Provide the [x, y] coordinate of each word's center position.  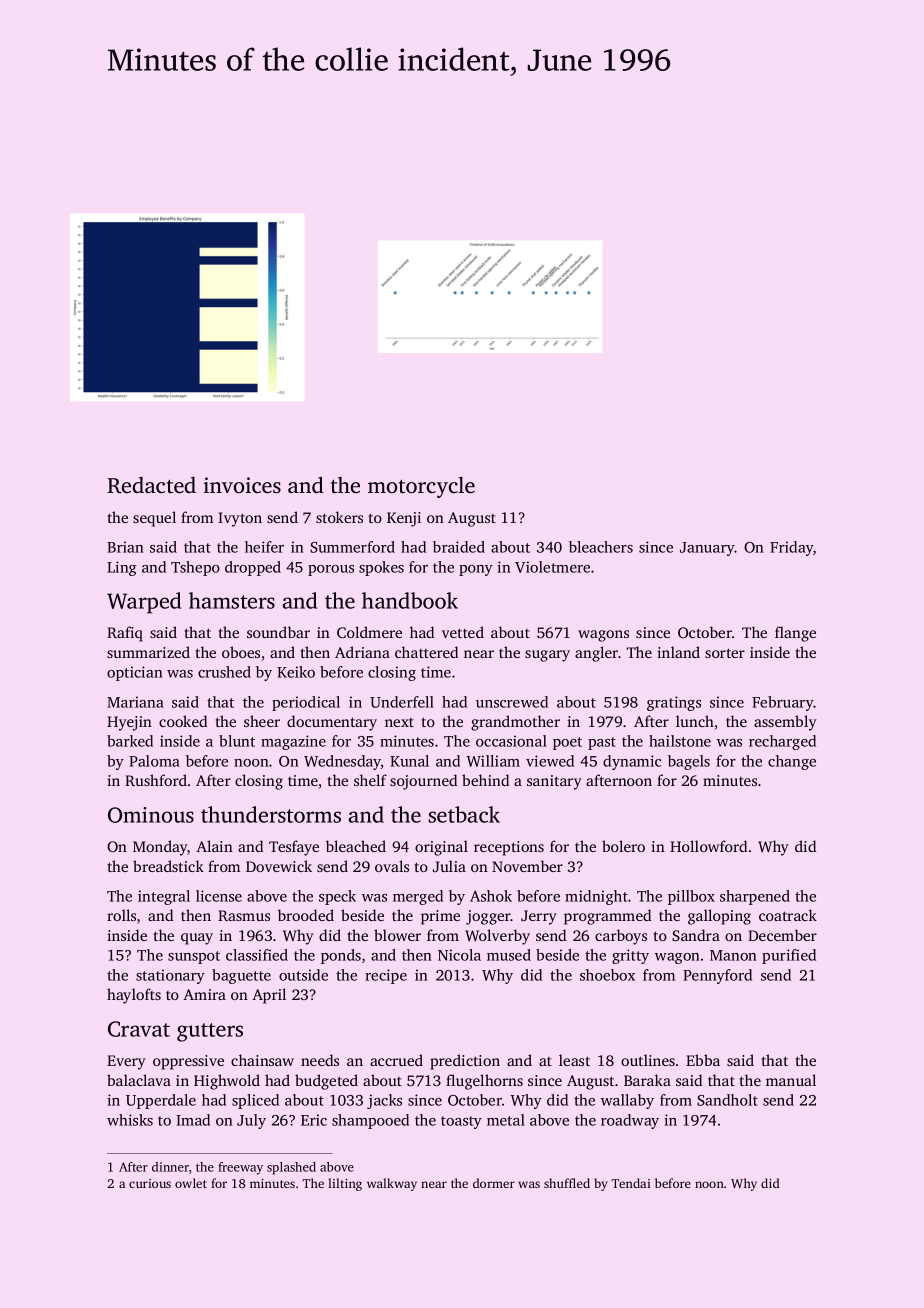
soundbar [278, 632]
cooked [183, 721]
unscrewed [512, 702]
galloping [719, 917]
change [792, 762]
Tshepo [195, 568]
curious [150, 1183]
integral [164, 897]
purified [789, 956]
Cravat [139, 1029]
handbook [410, 600]
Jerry [539, 917]
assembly [785, 723]
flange [795, 634]
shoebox [607, 975]
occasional [511, 741]
